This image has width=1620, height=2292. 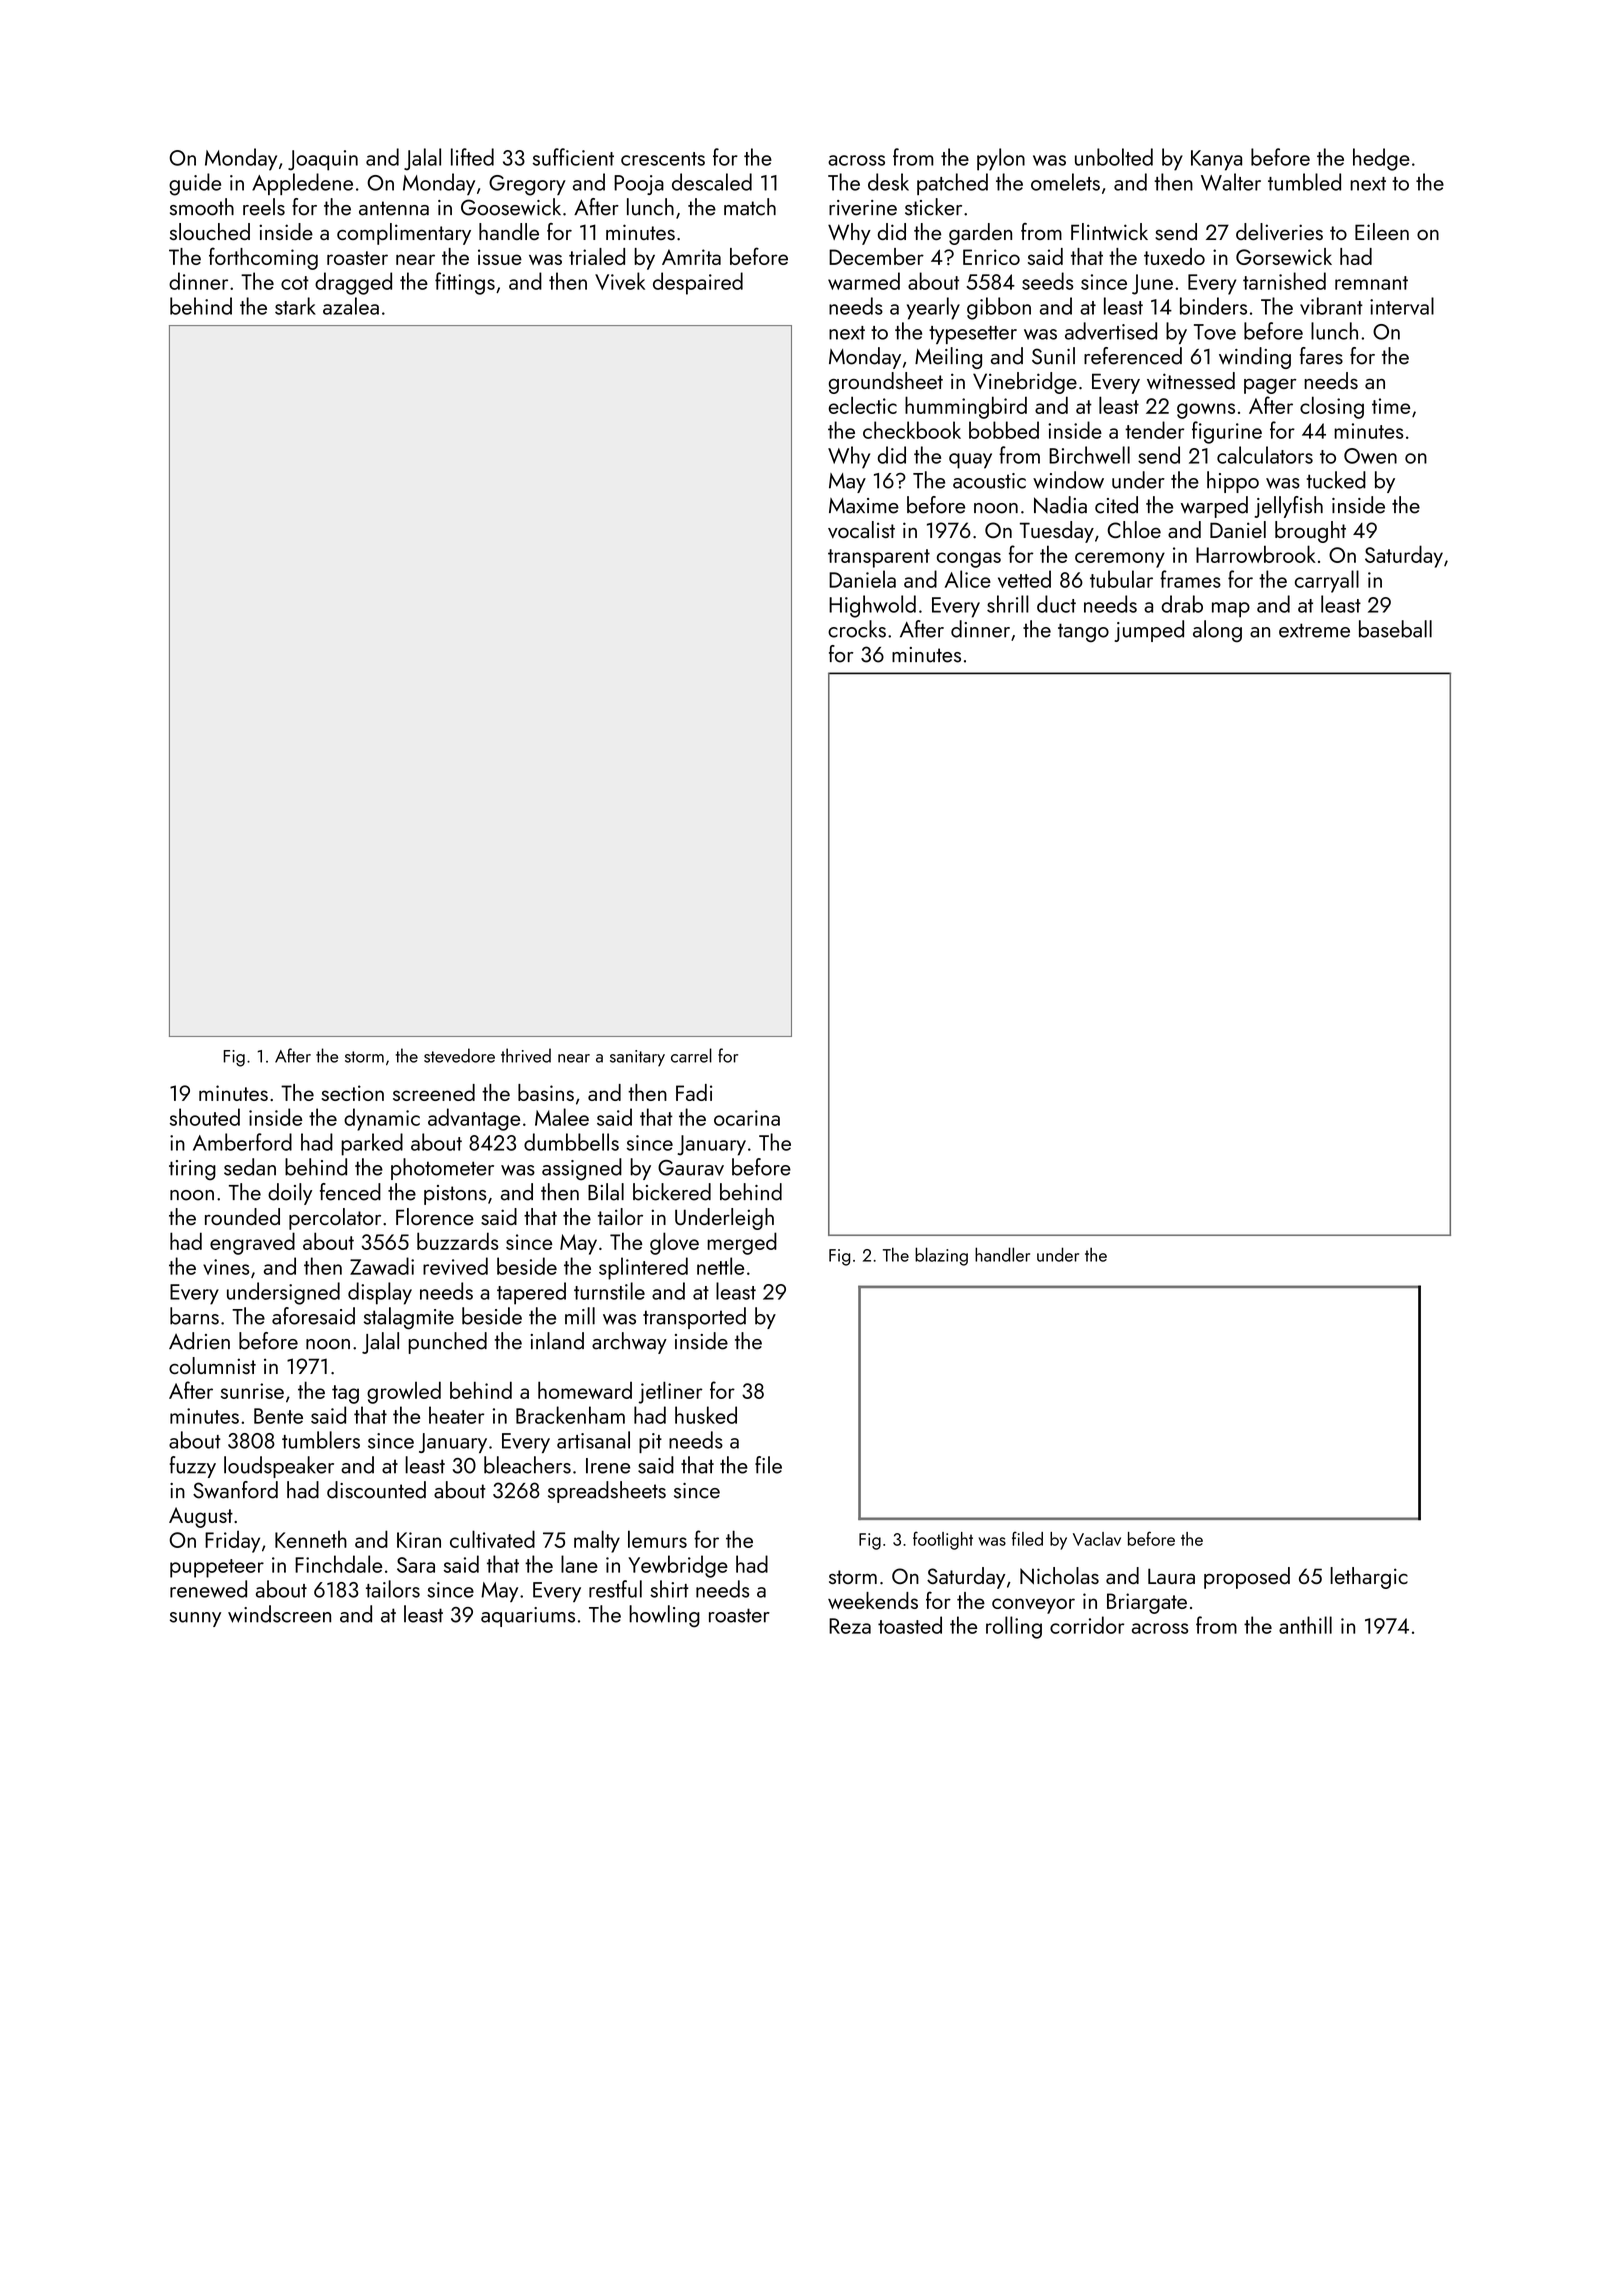 I want to click on baseball, so click(x=1395, y=629).
